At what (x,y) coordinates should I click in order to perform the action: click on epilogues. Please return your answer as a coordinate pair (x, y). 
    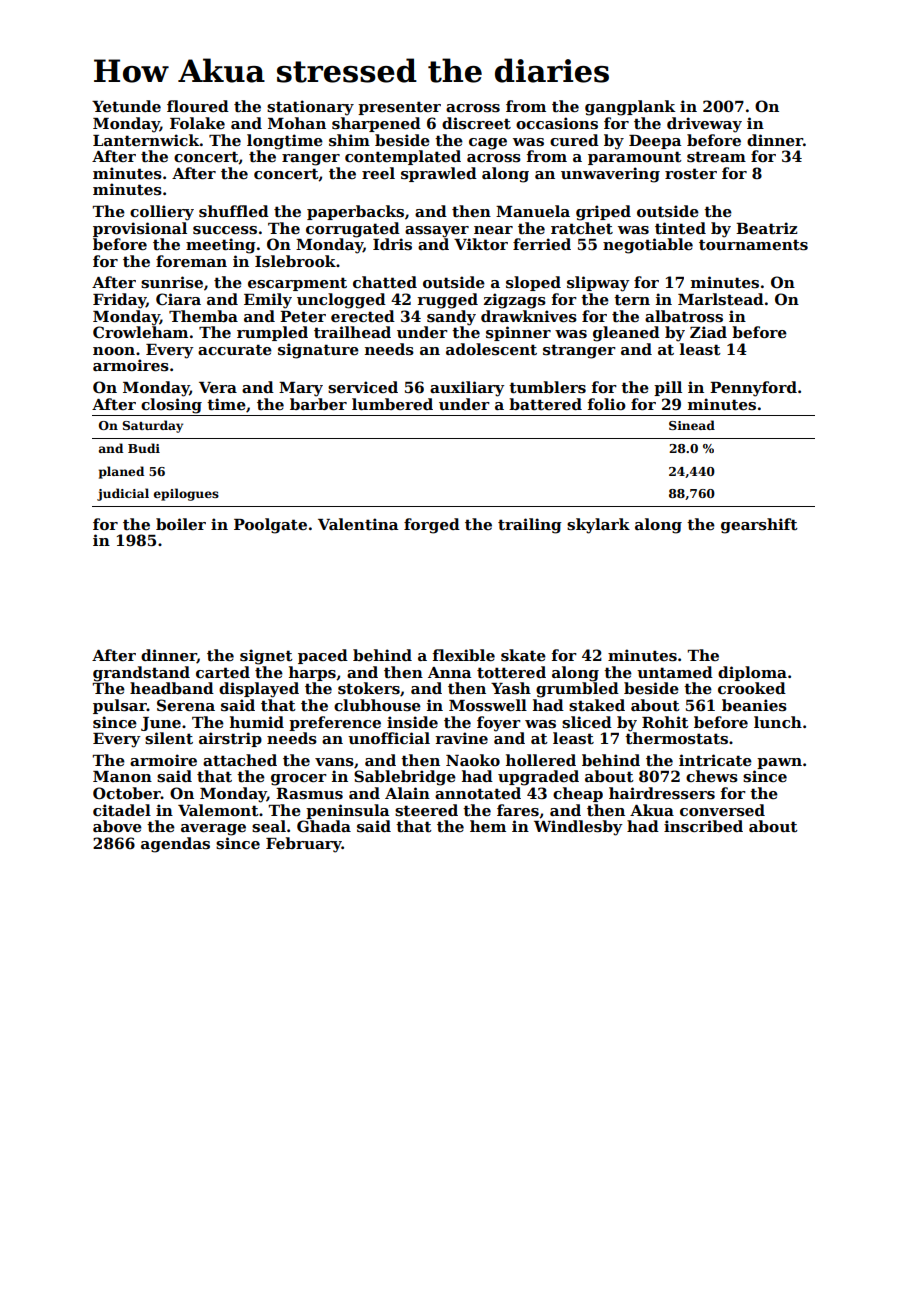
    Looking at the image, I should click on (186, 494).
